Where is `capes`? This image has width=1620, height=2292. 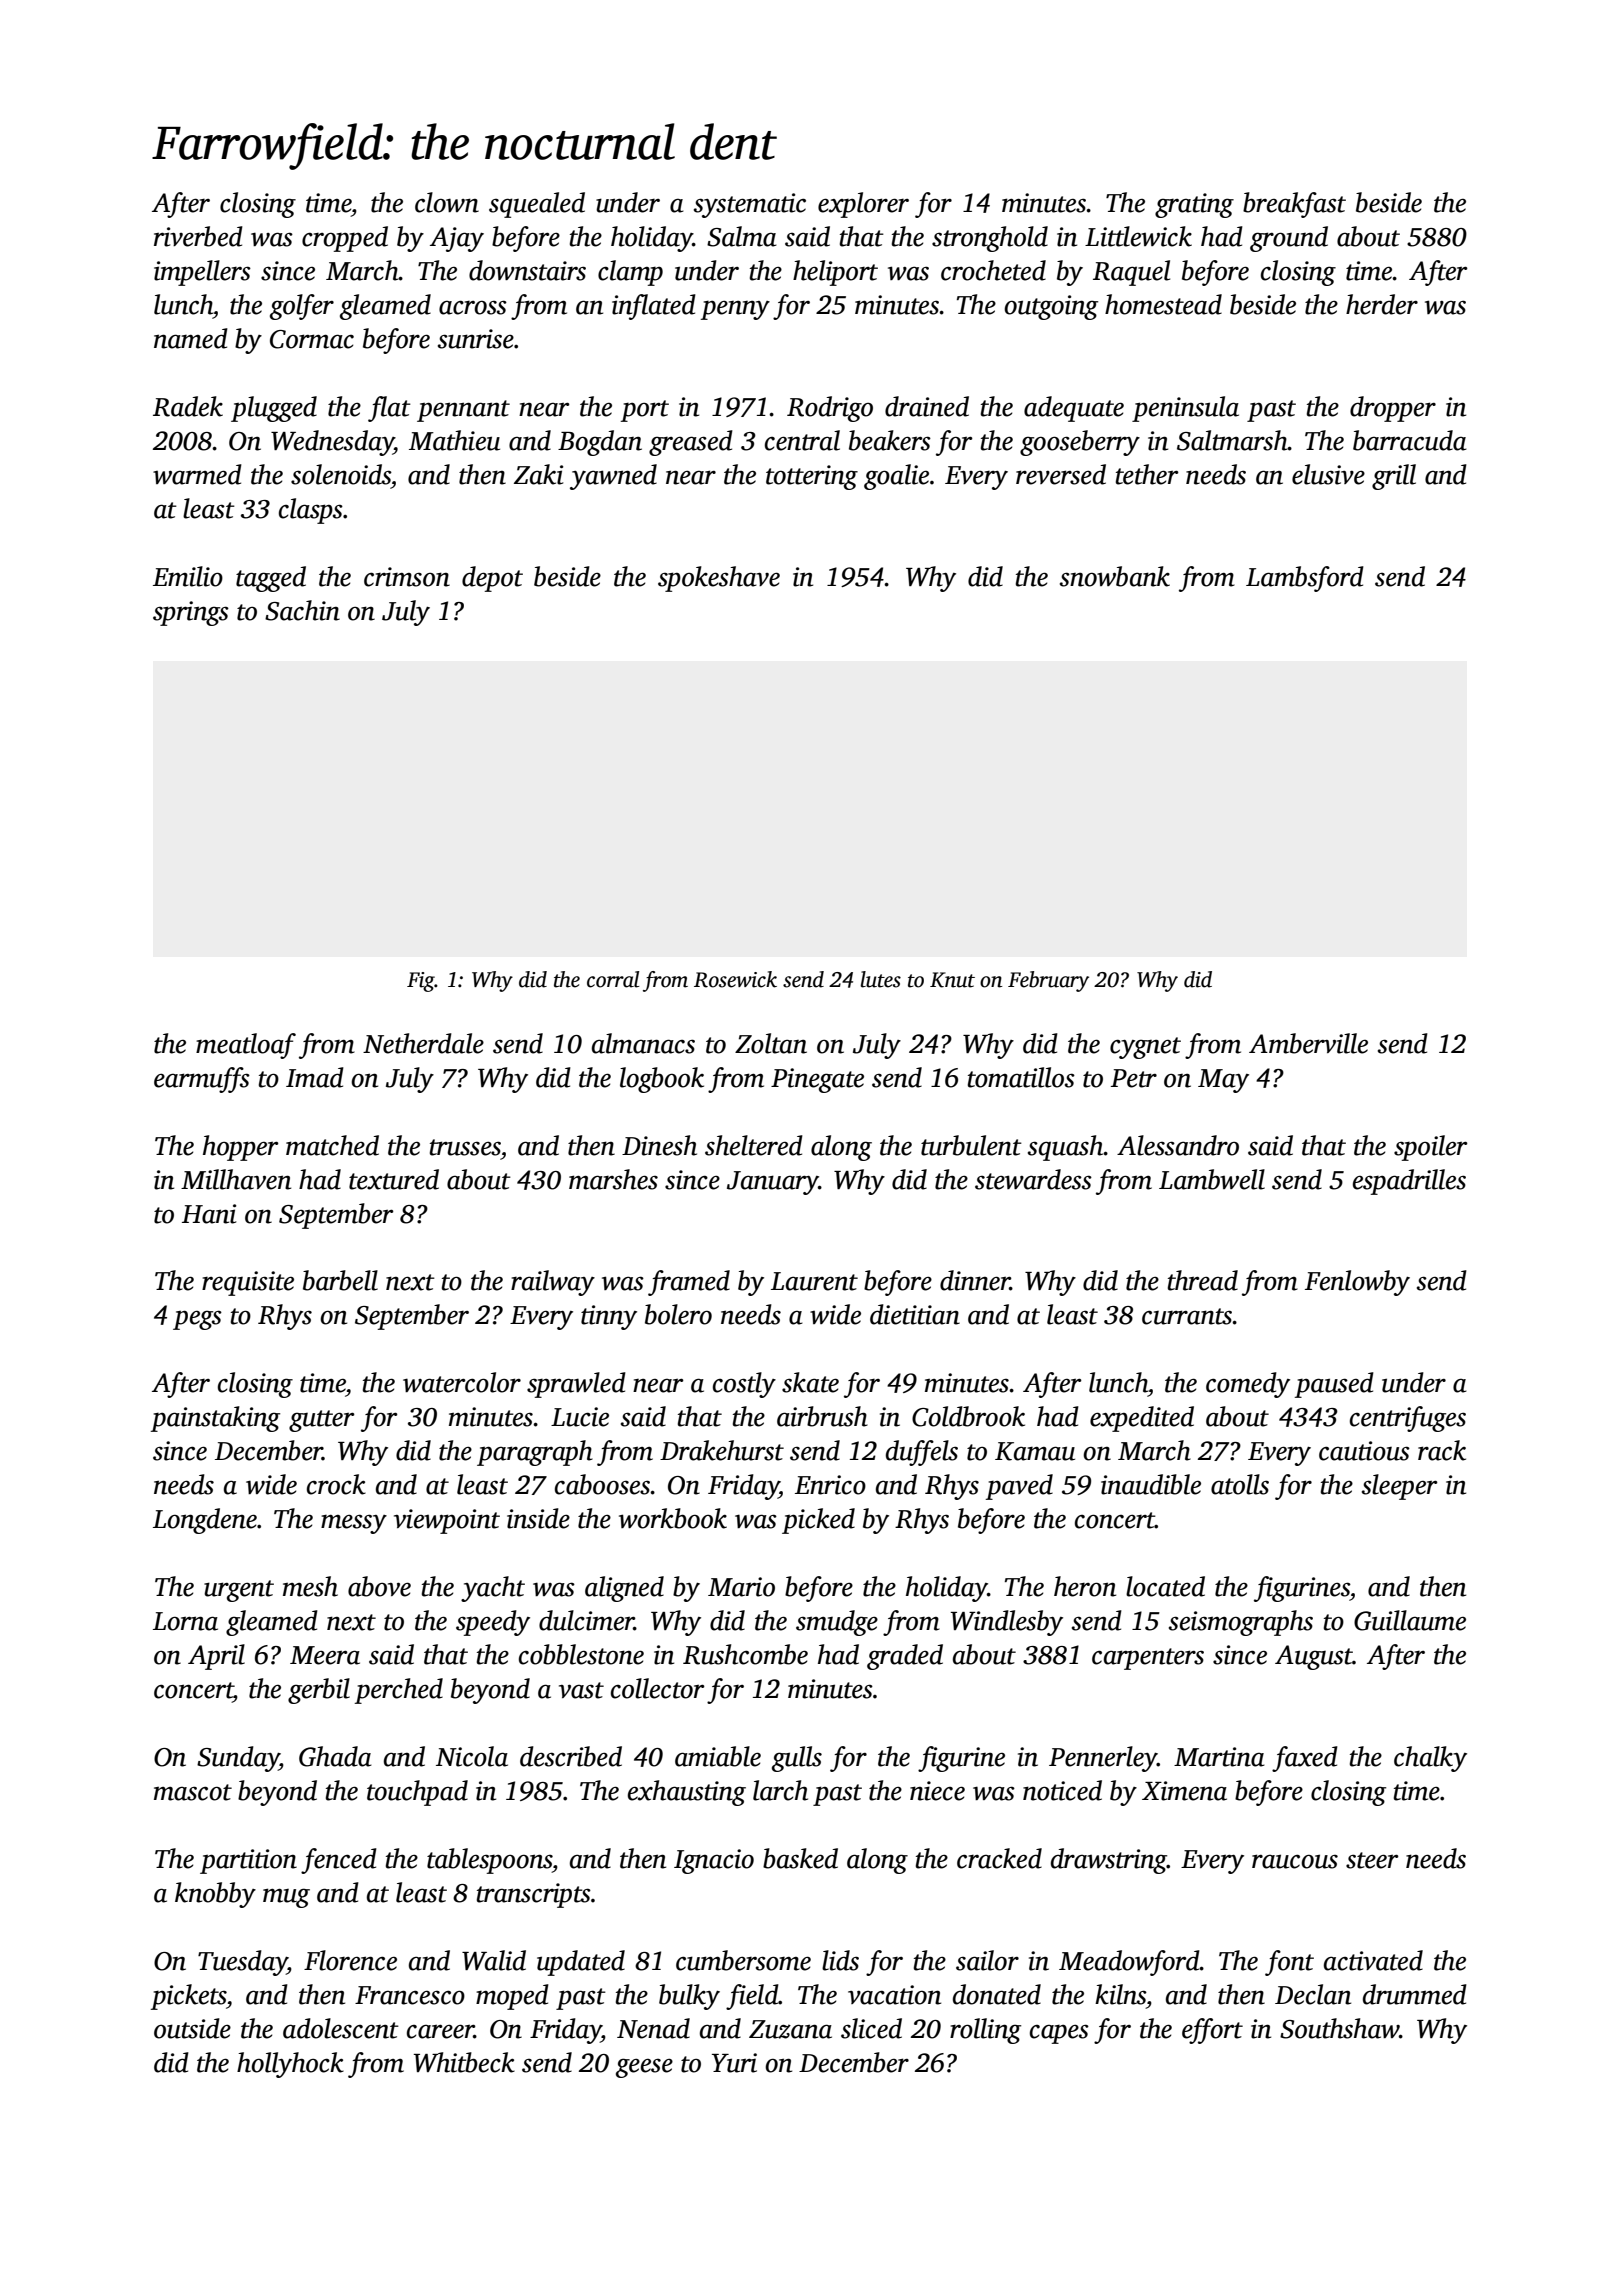 capes is located at coordinates (1059, 2034).
